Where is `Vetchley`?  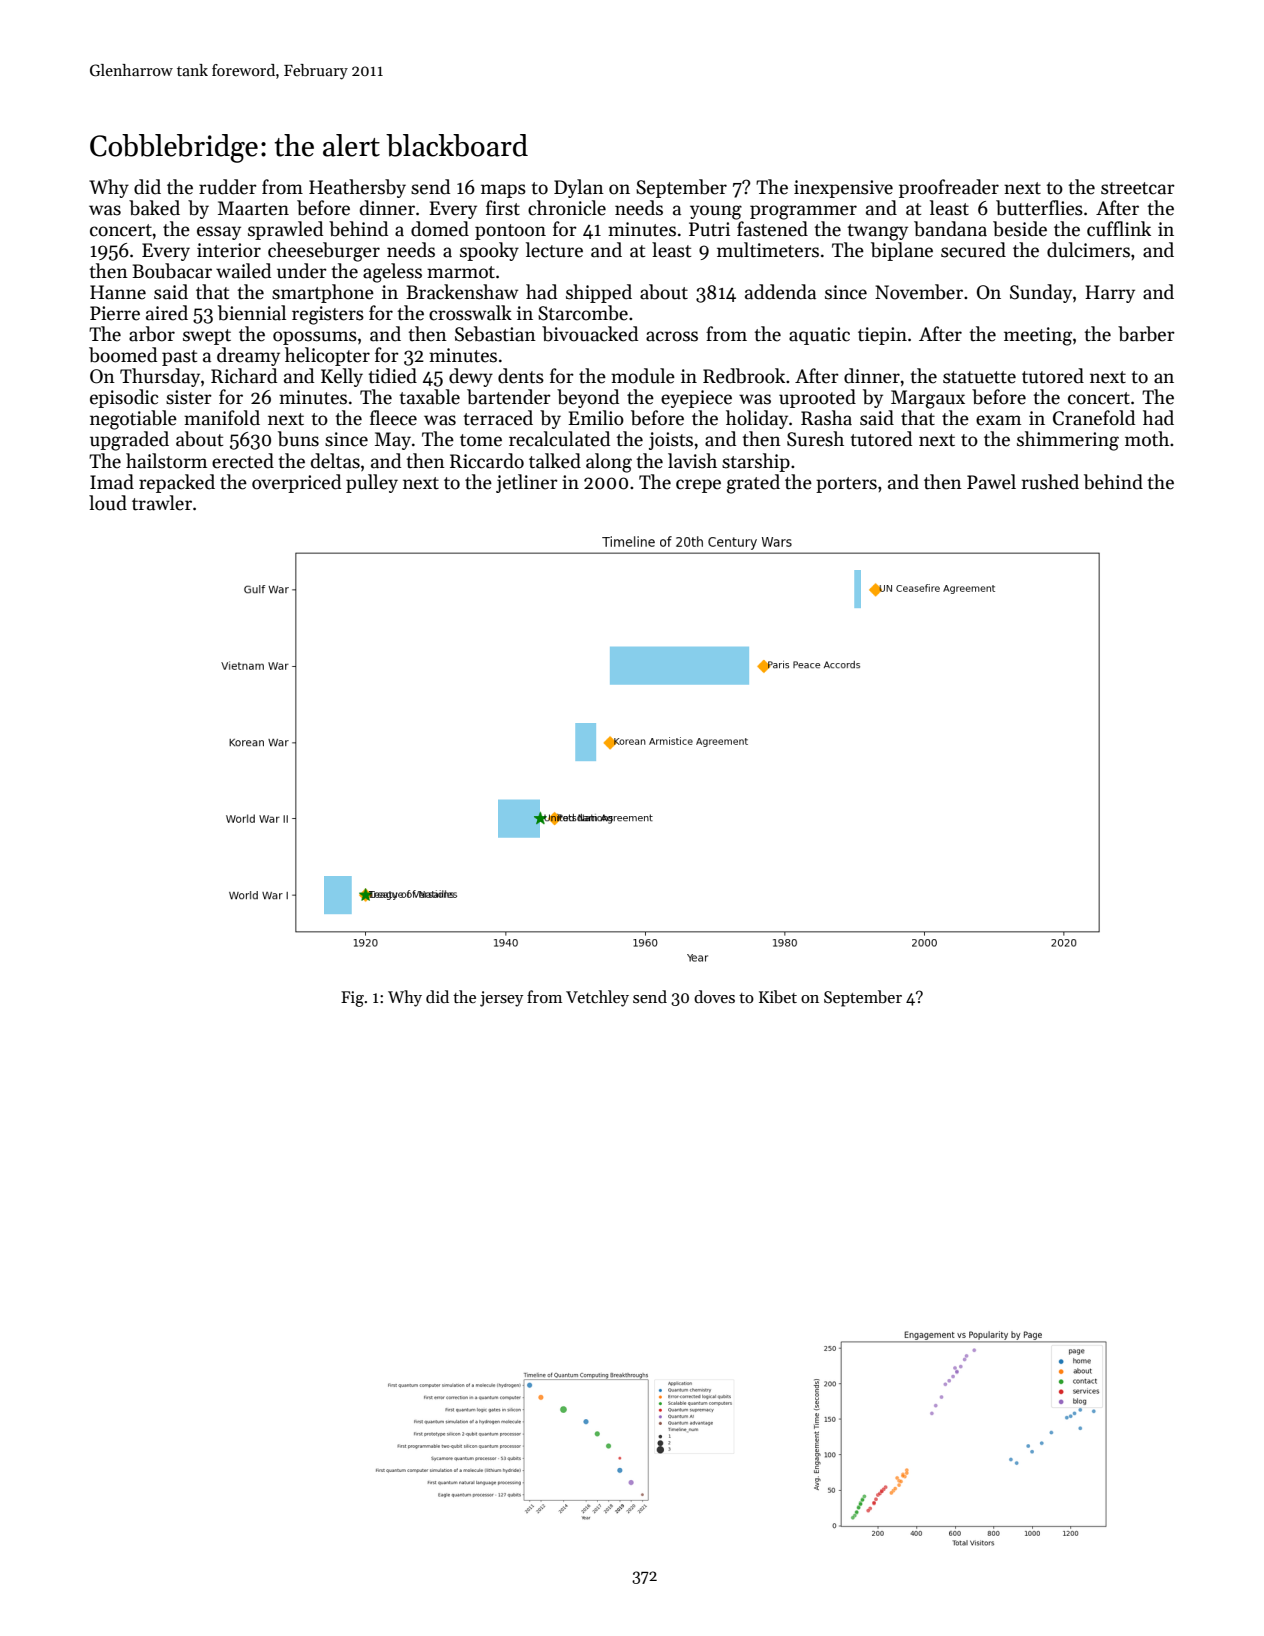 Vetchley is located at coordinates (597, 998).
